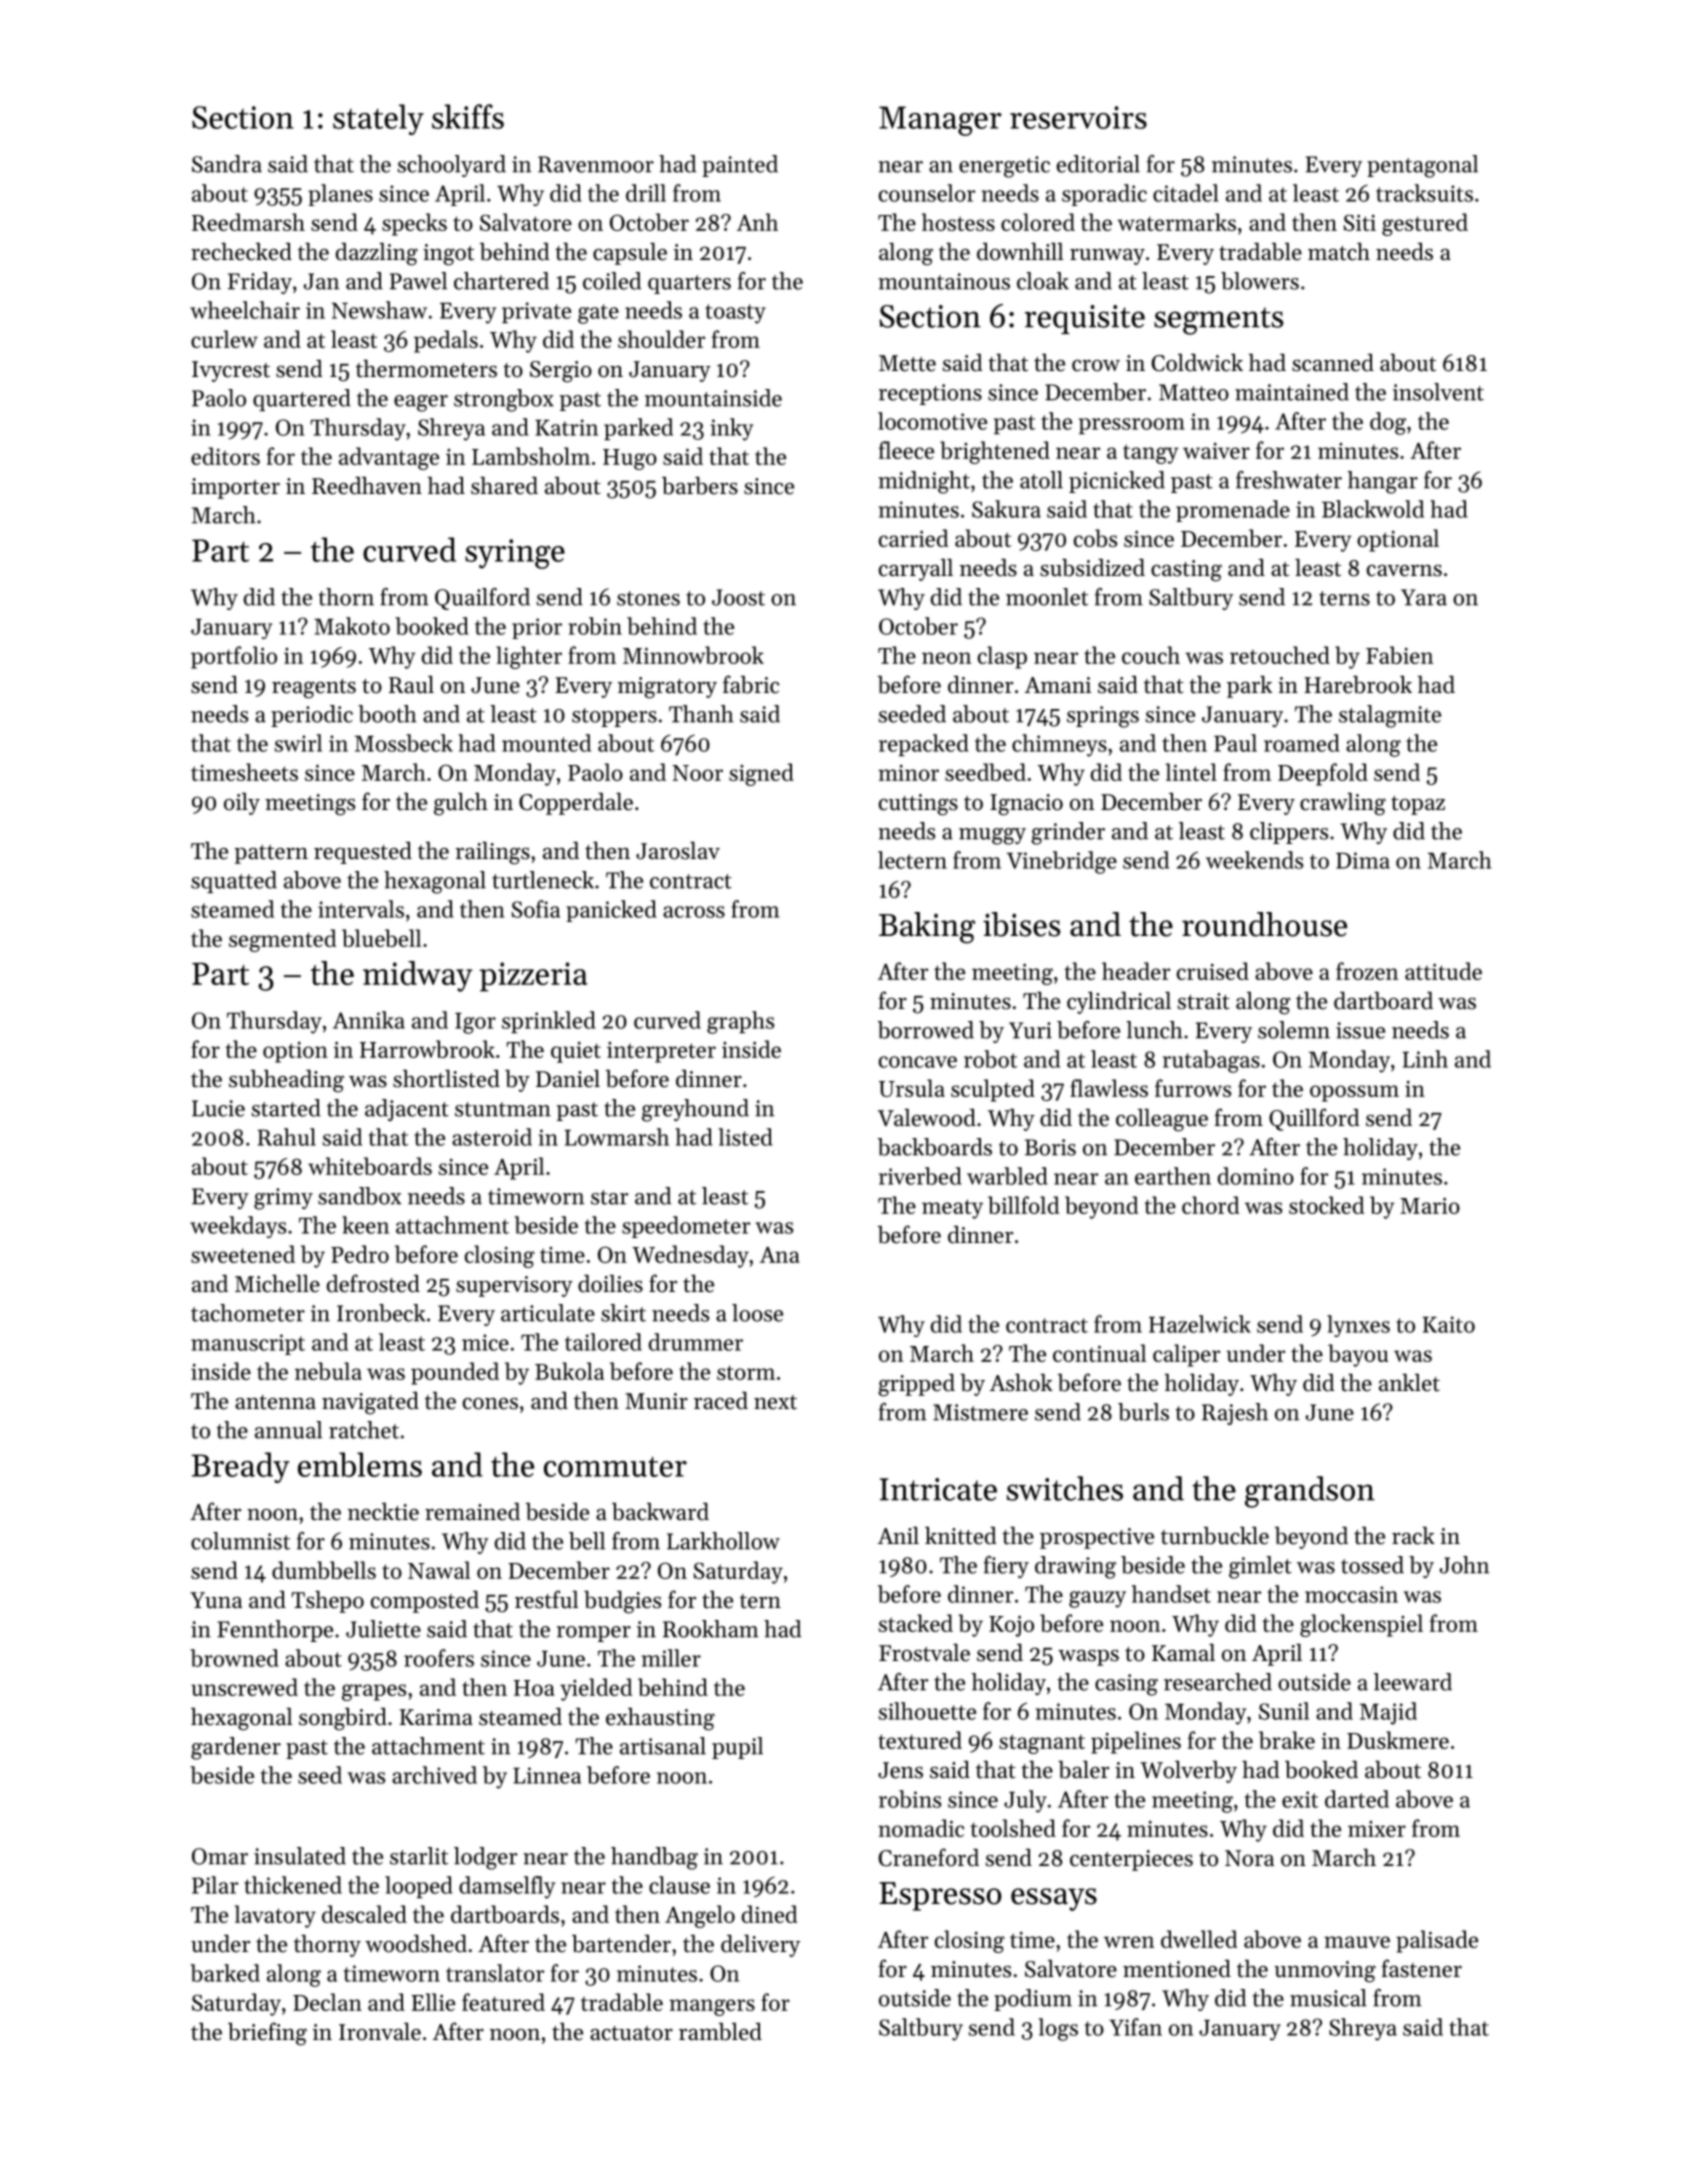  What do you see at coordinates (1135, 2027) in the page?
I see `Yifan` at bounding box center [1135, 2027].
